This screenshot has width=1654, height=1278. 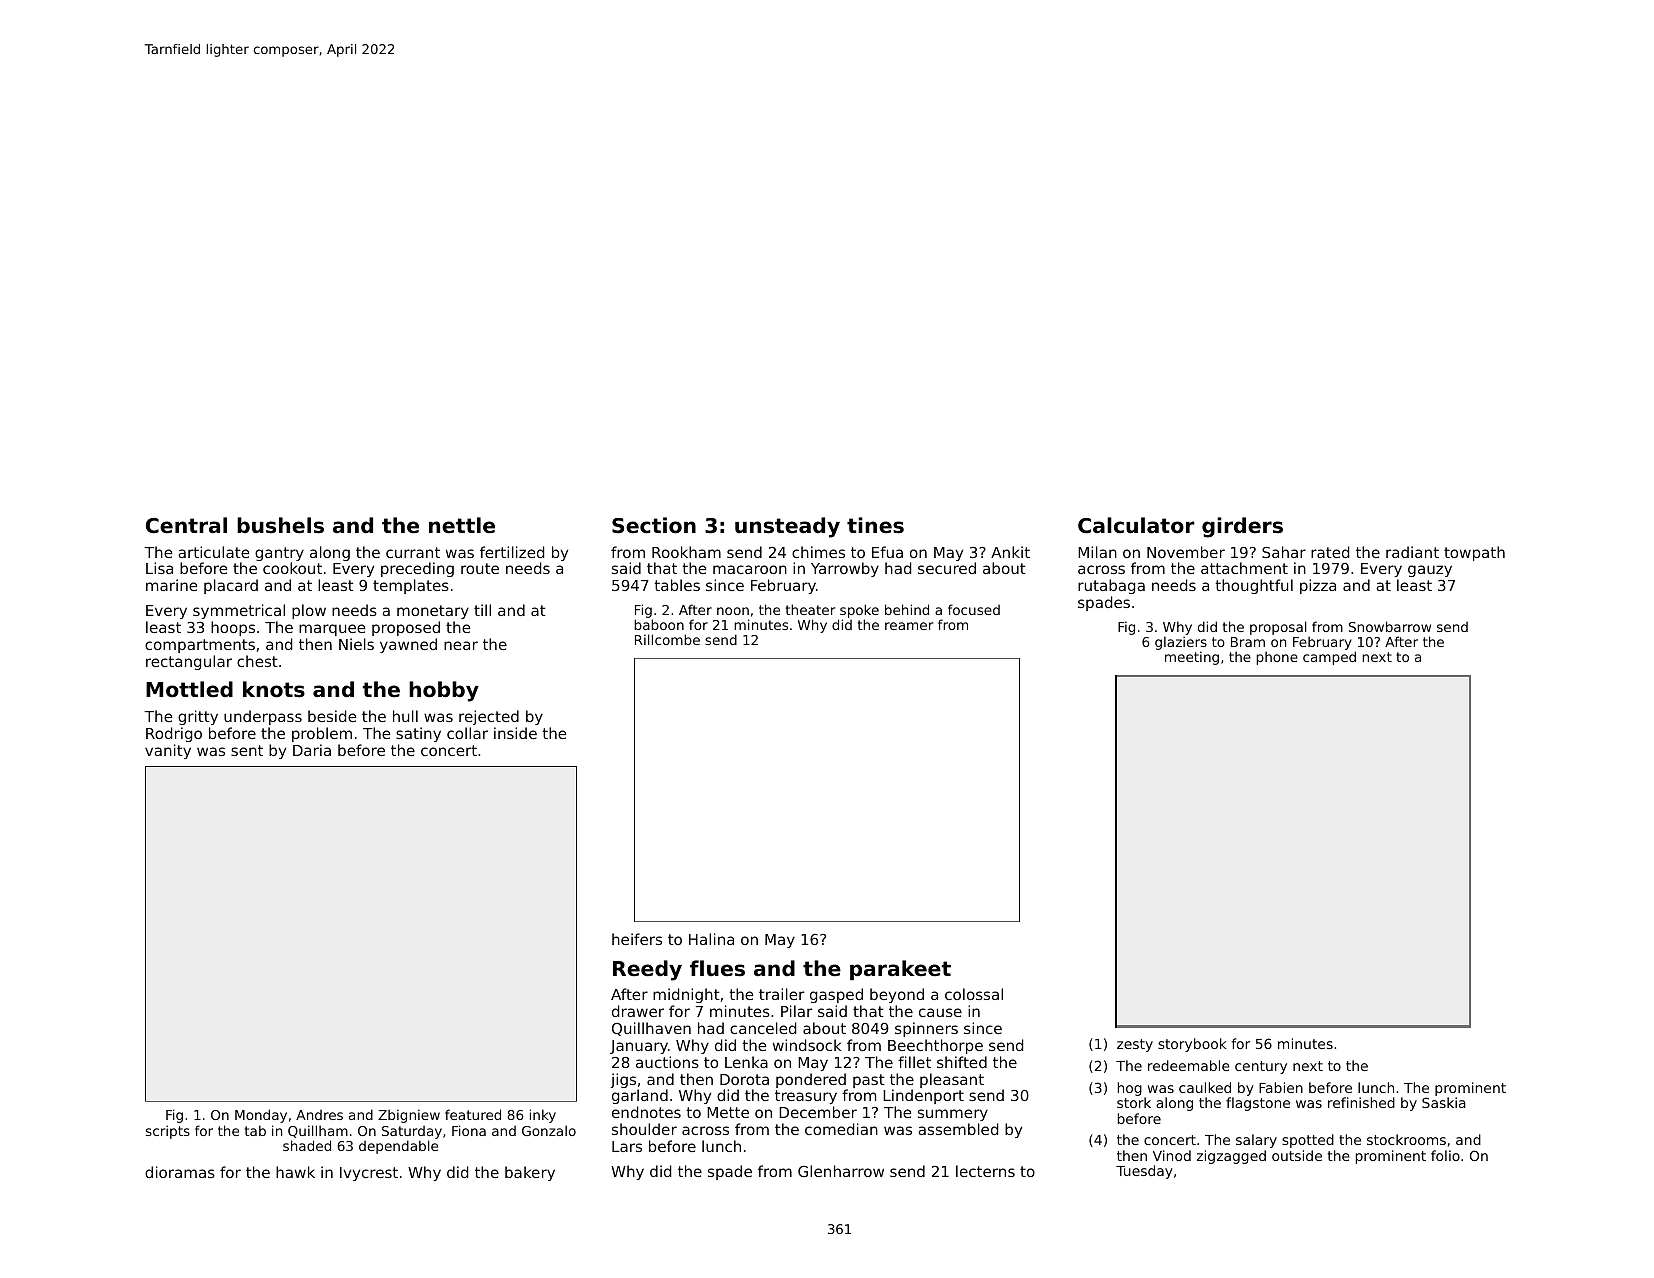 What do you see at coordinates (1361, 1102) in the screenshot?
I see `refinished` at bounding box center [1361, 1102].
